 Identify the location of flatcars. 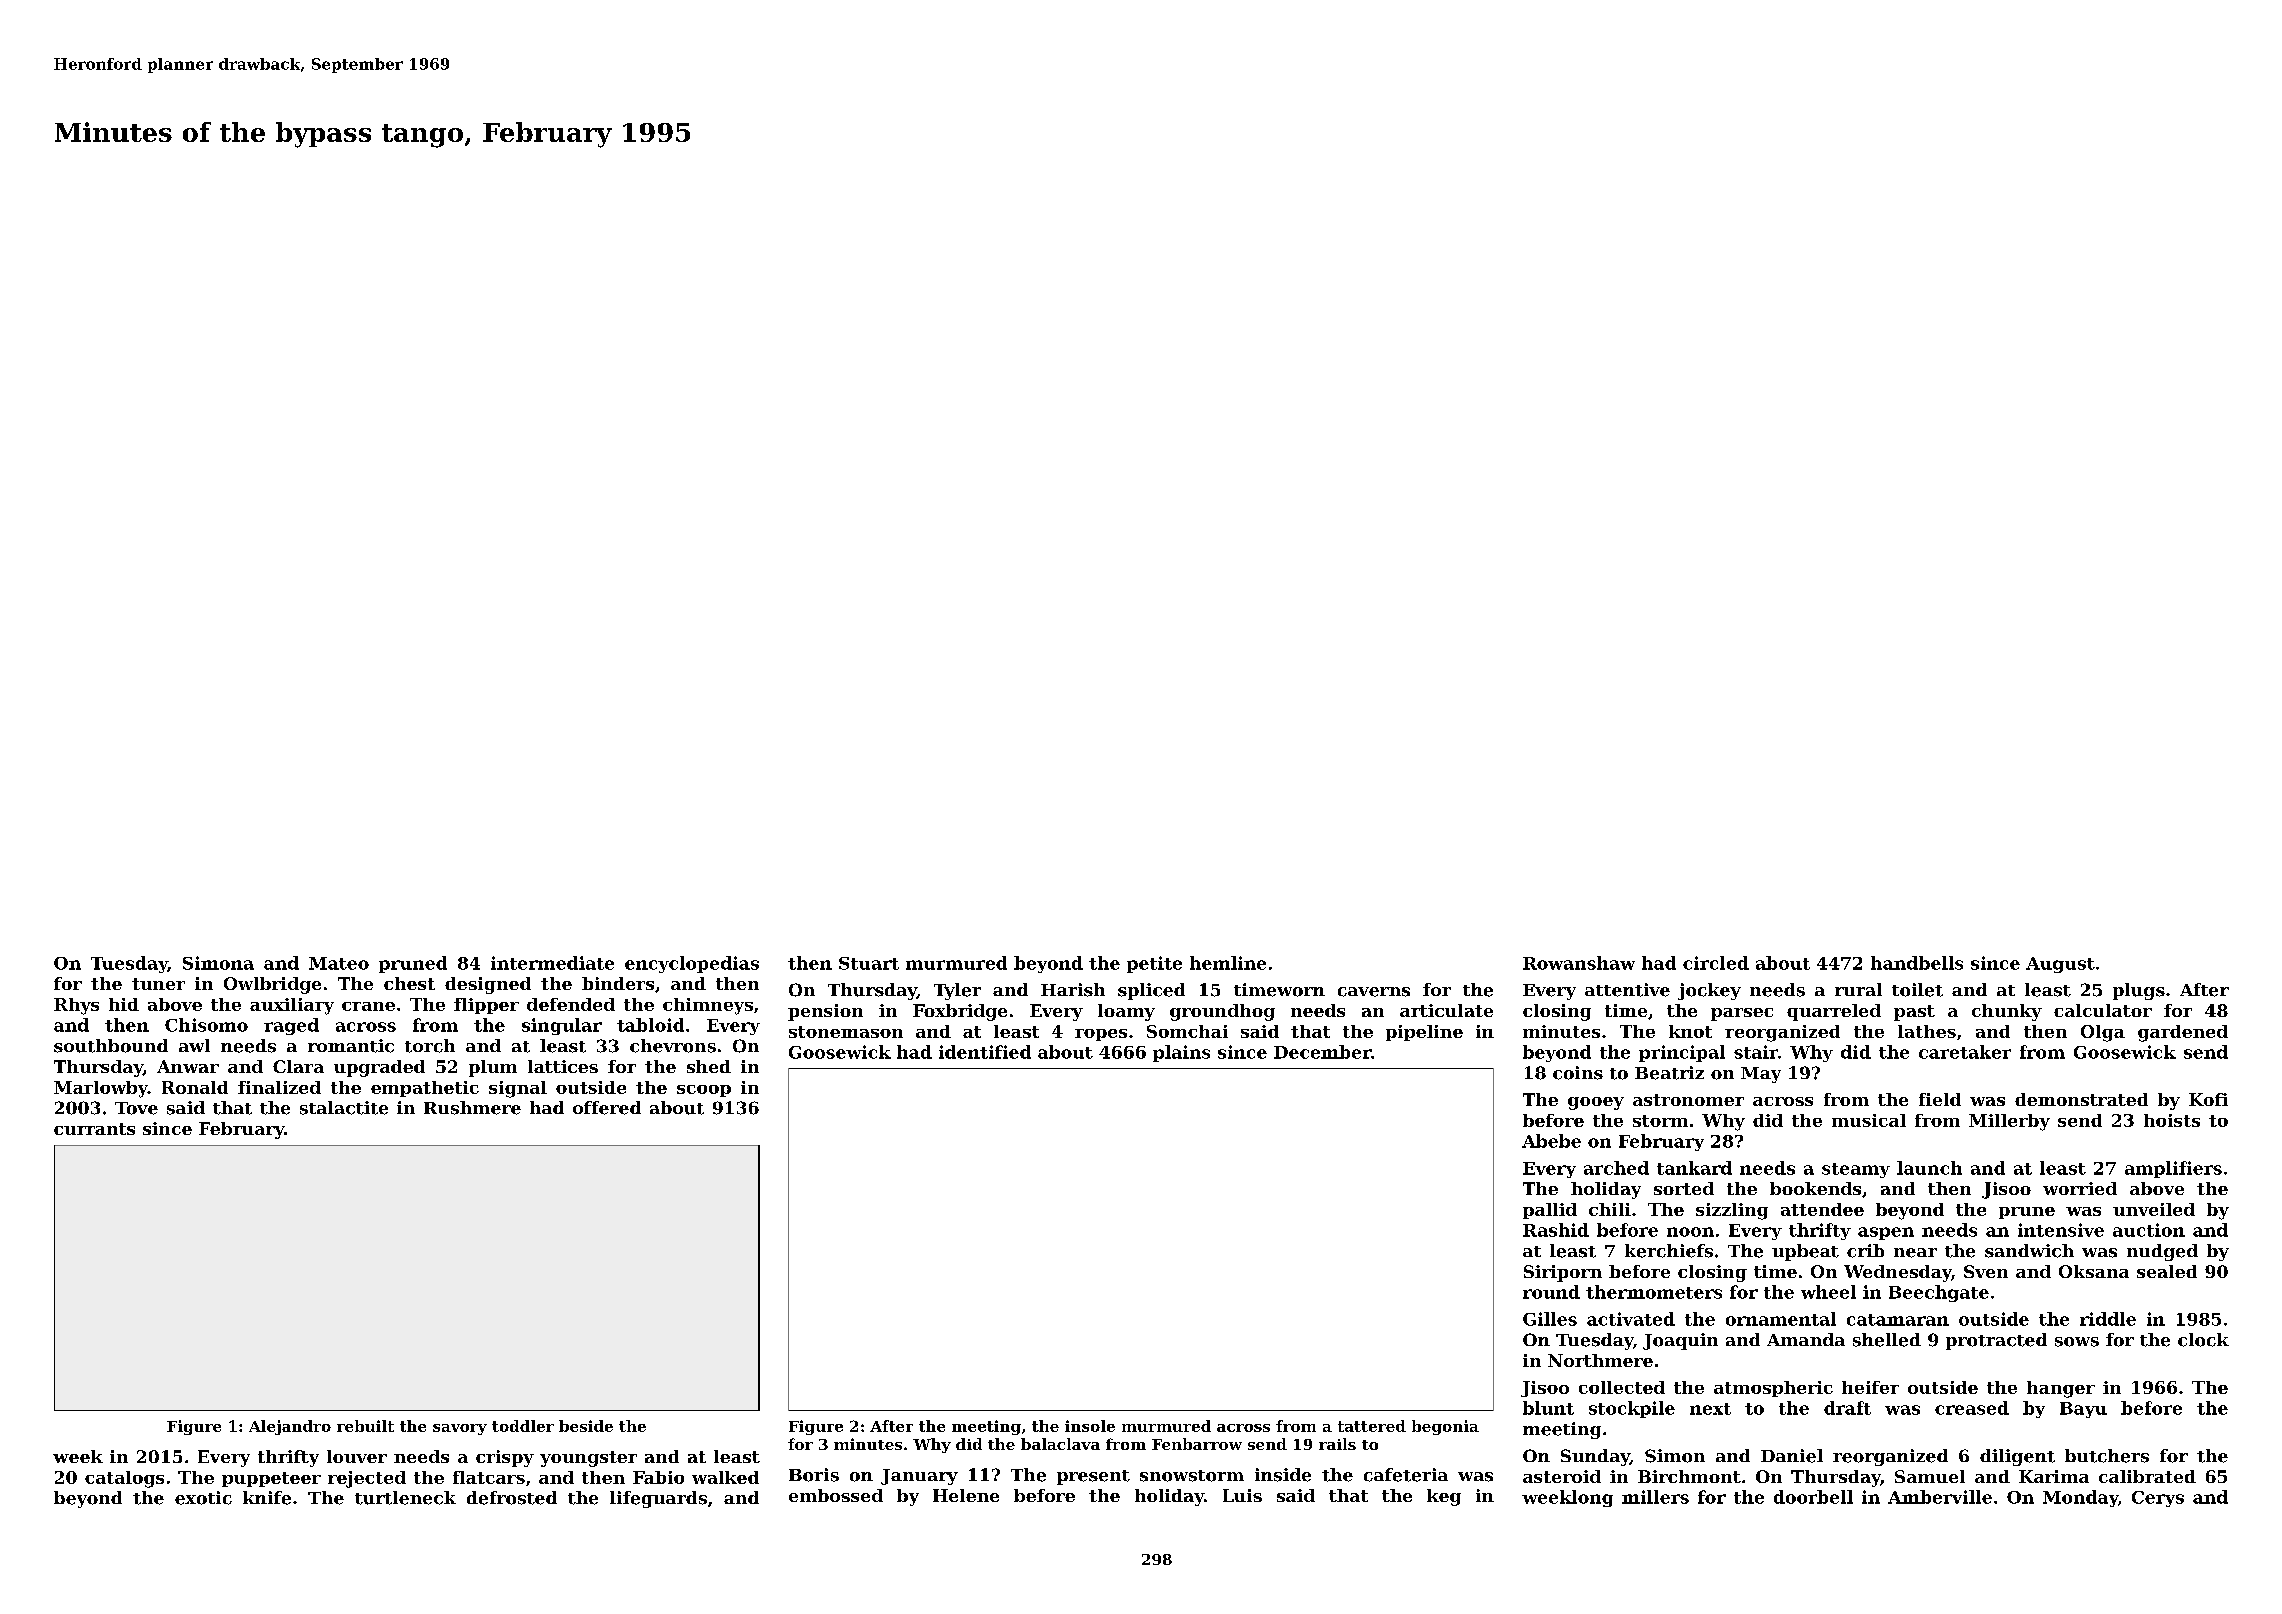
(489, 1477).
